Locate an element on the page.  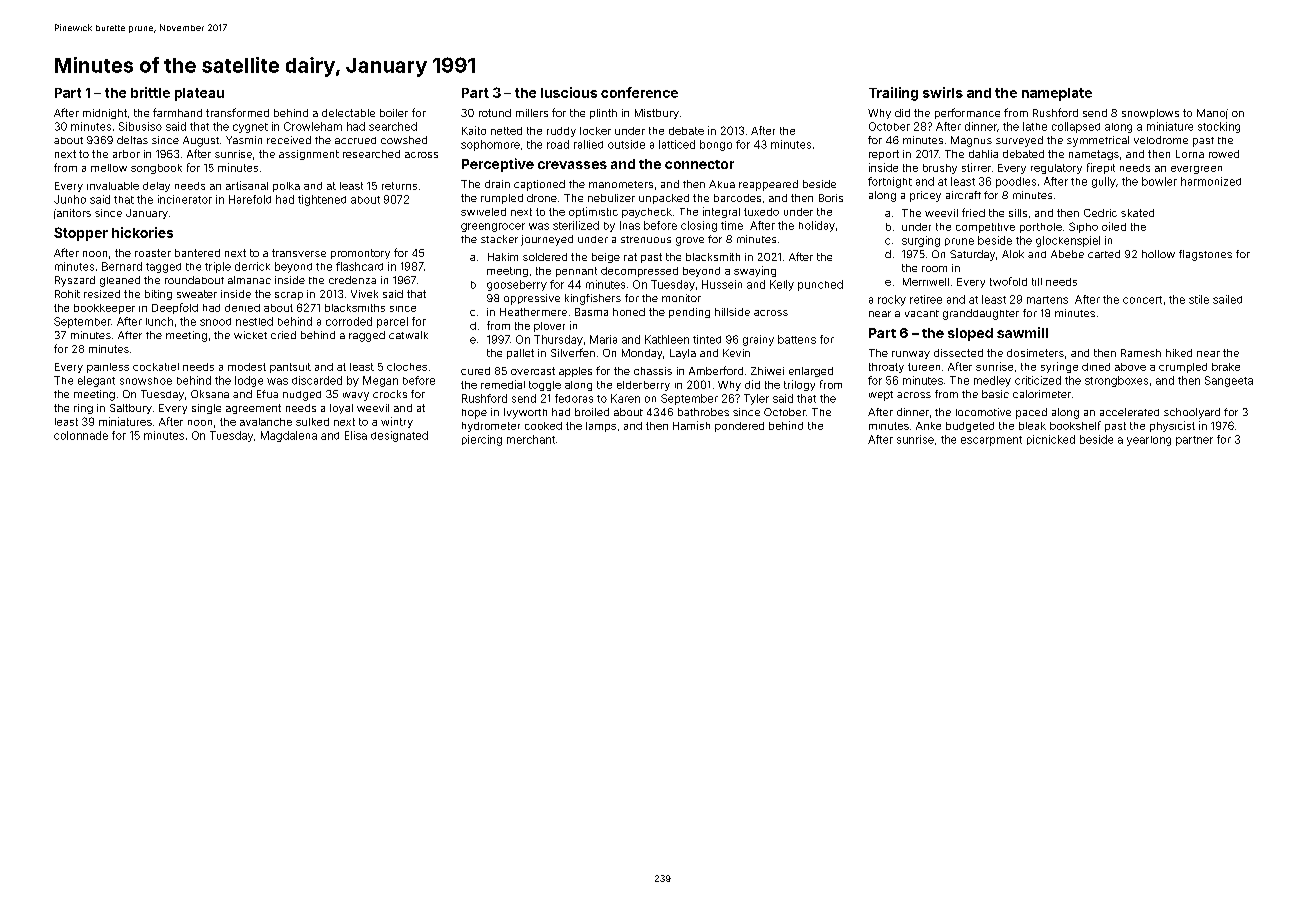
journeyed is located at coordinates (547, 240).
